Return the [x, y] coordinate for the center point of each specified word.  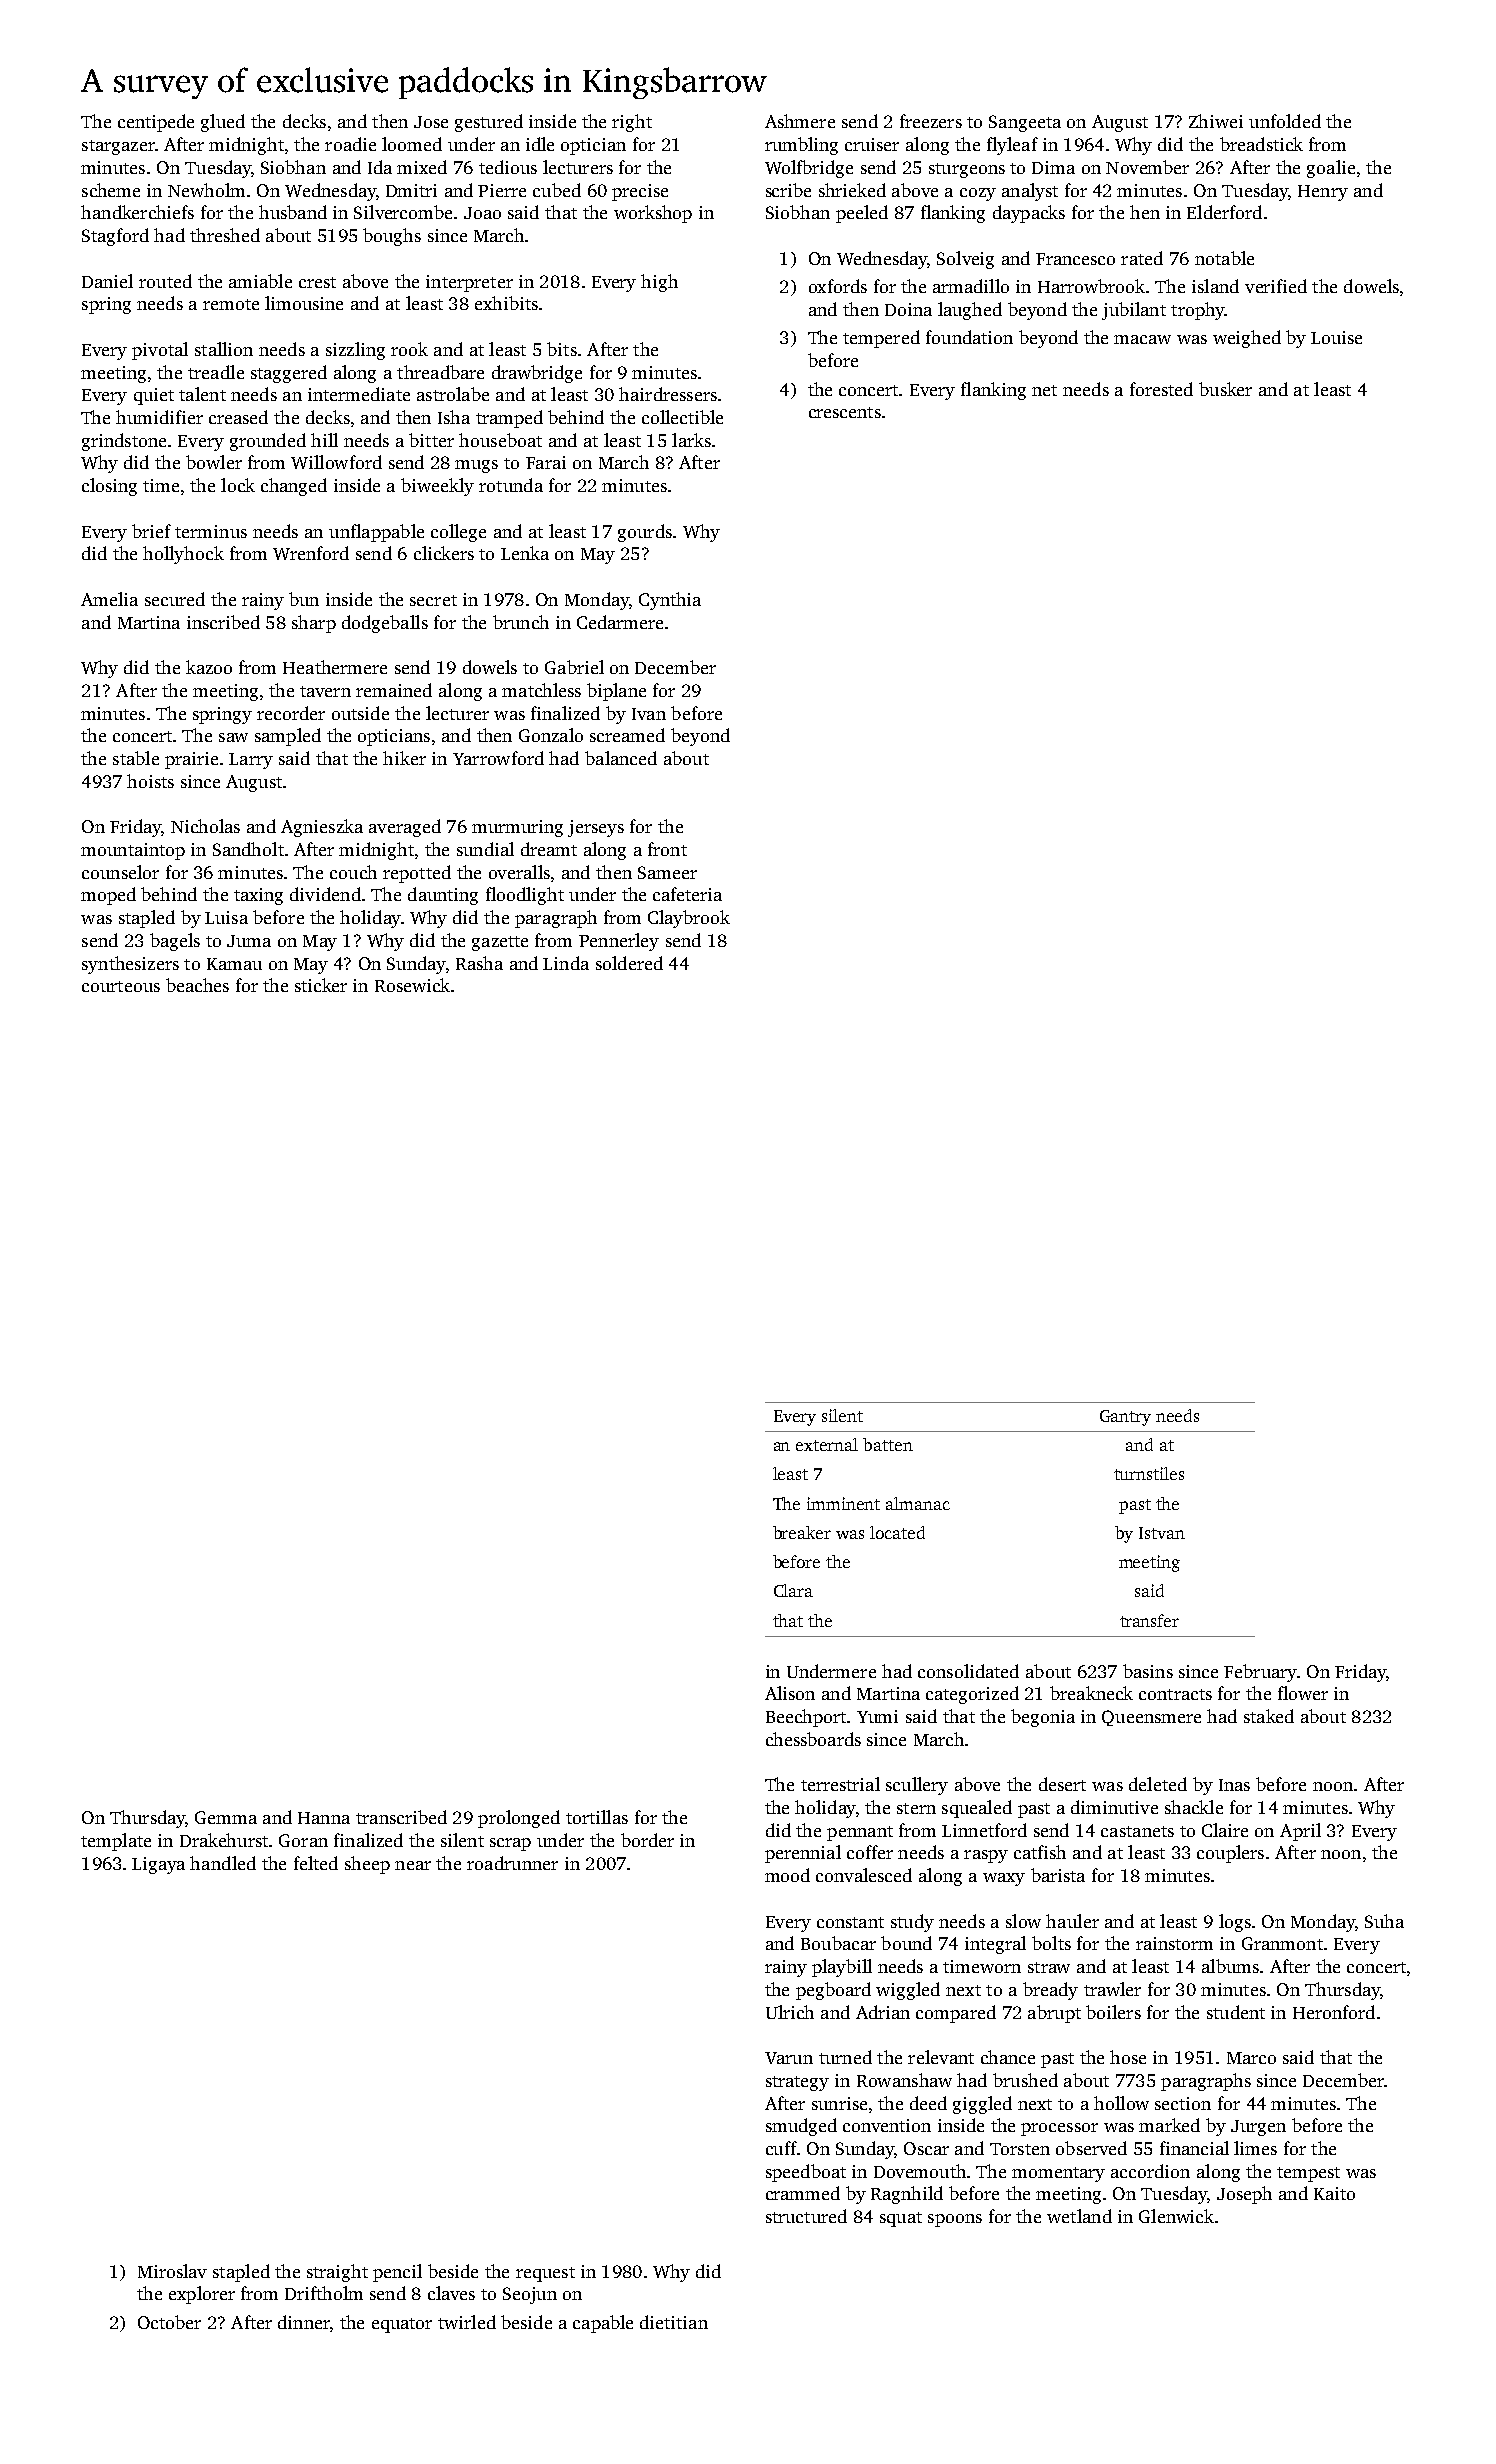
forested [1161, 389]
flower [1303, 1693]
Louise [1336, 337]
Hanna [324, 1818]
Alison [790, 1693]
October [169, 2322]
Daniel [107, 281]
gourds [645, 533]
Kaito [1334, 2193]
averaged [405, 828]
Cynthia [670, 601]
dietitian [674, 2322]
